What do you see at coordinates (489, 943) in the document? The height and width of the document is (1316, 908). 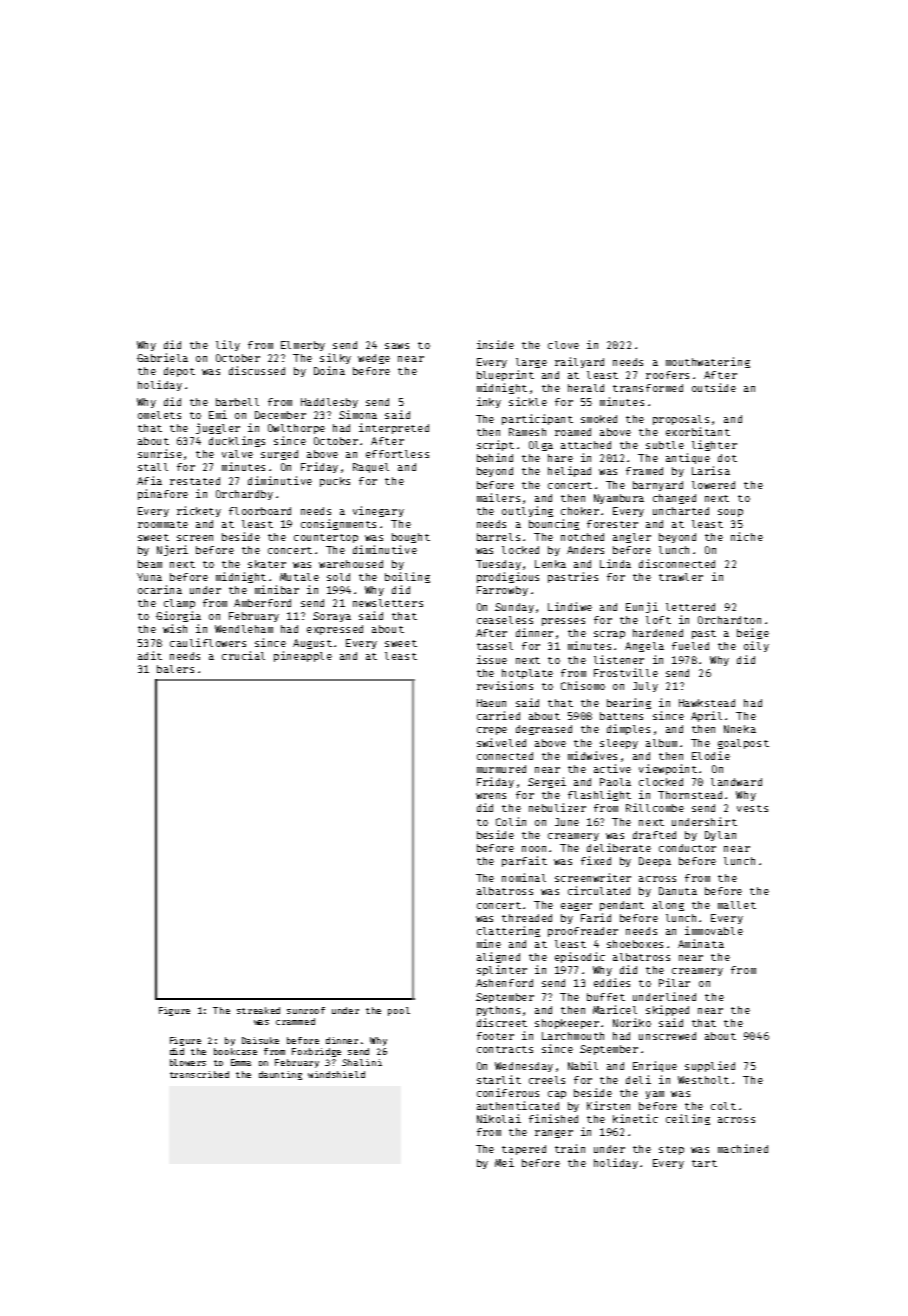 I see `mine` at bounding box center [489, 943].
